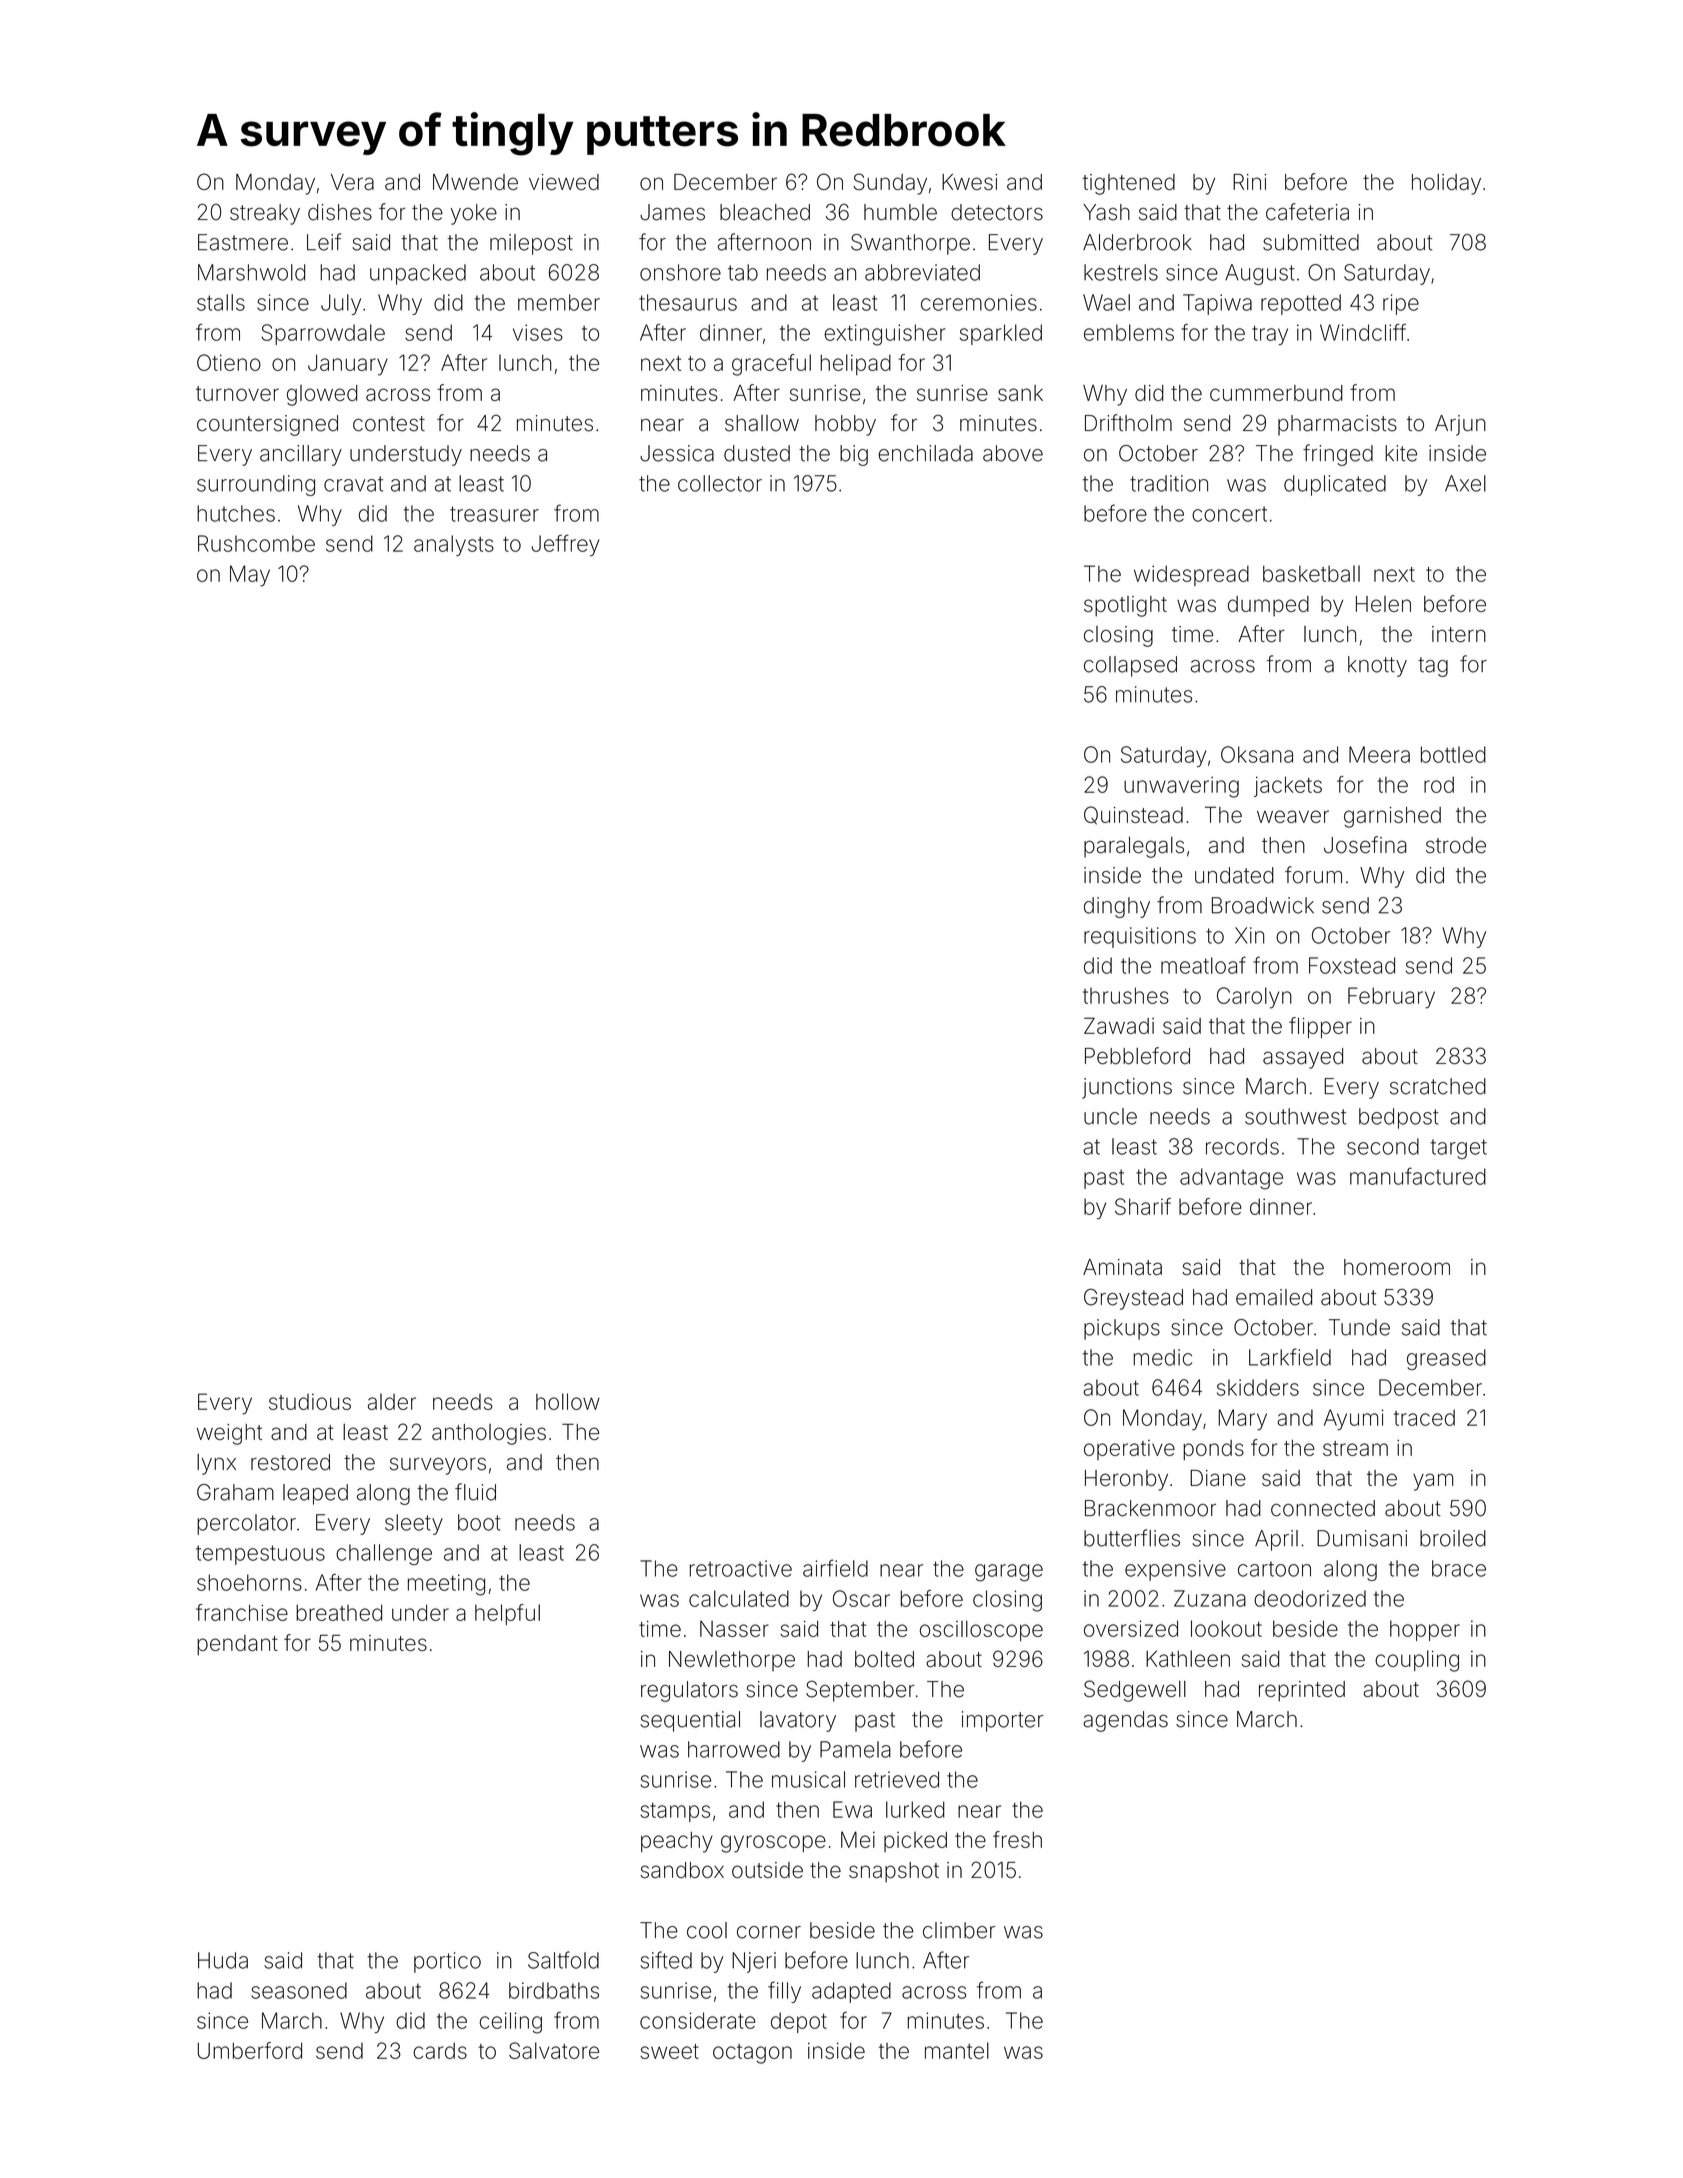 This document has height=2178, width=1683. I want to click on Jessica, so click(677, 453).
